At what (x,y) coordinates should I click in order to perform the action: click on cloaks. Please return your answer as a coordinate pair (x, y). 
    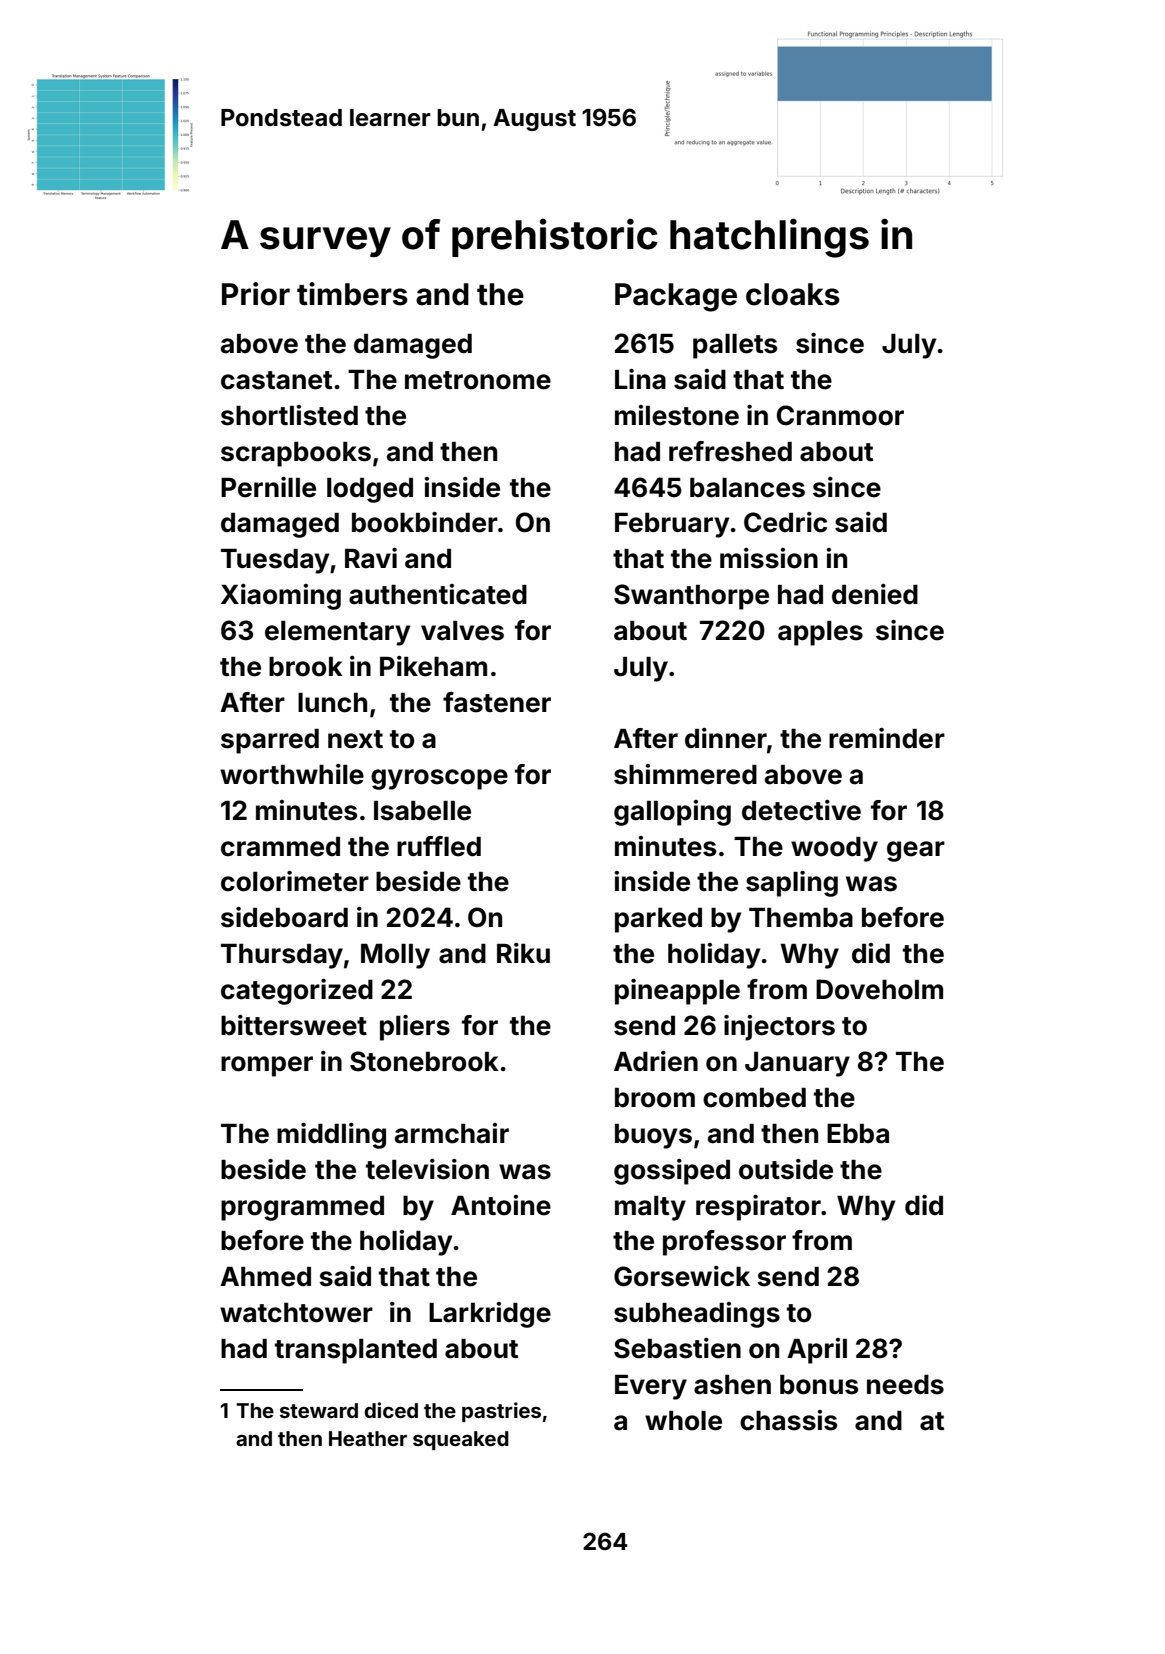
    Looking at the image, I should click on (793, 294).
